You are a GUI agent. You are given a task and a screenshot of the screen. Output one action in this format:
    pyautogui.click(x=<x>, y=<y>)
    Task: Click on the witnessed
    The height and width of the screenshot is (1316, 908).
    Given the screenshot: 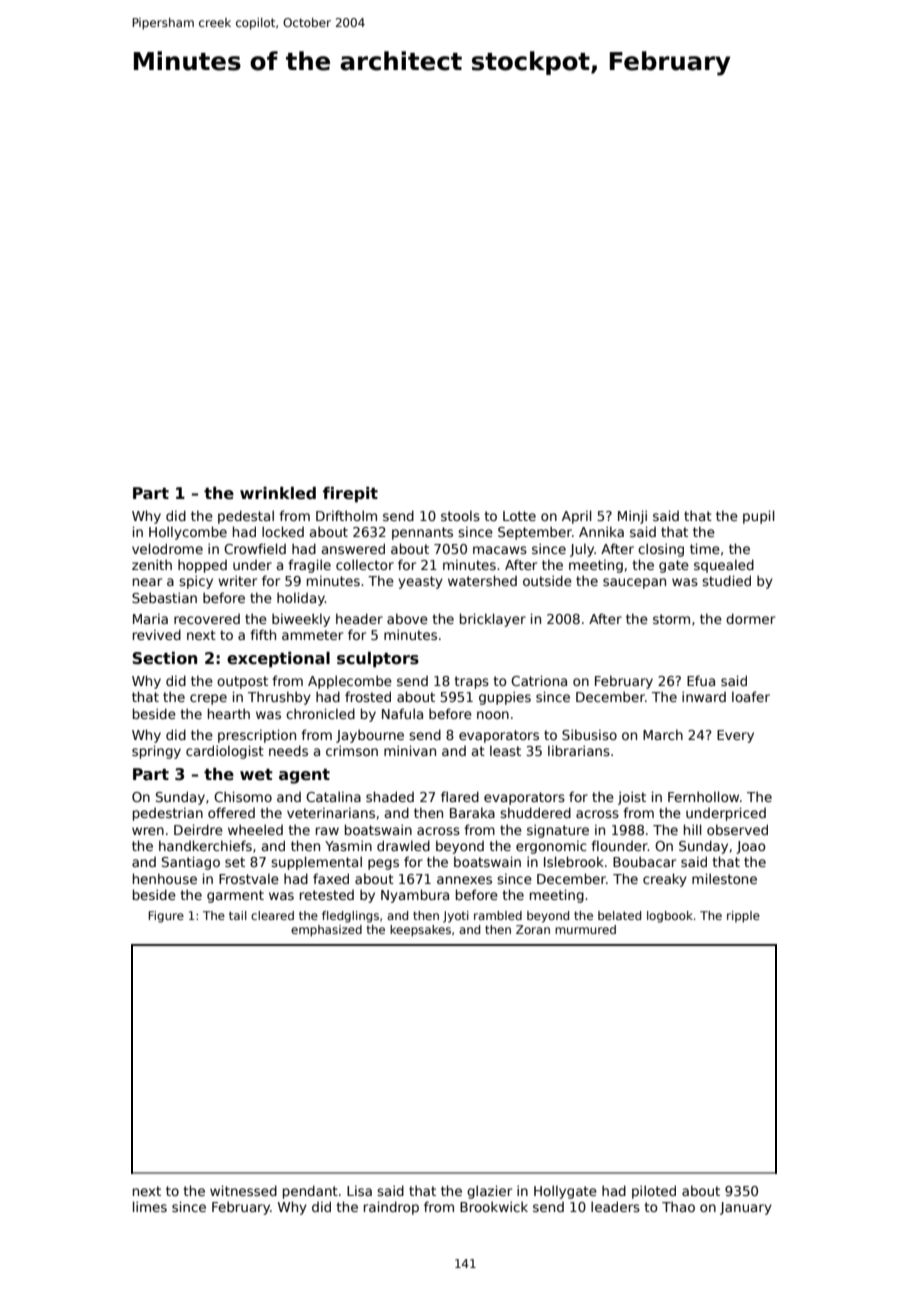 What is the action you would take?
    pyautogui.click(x=243, y=1190)
